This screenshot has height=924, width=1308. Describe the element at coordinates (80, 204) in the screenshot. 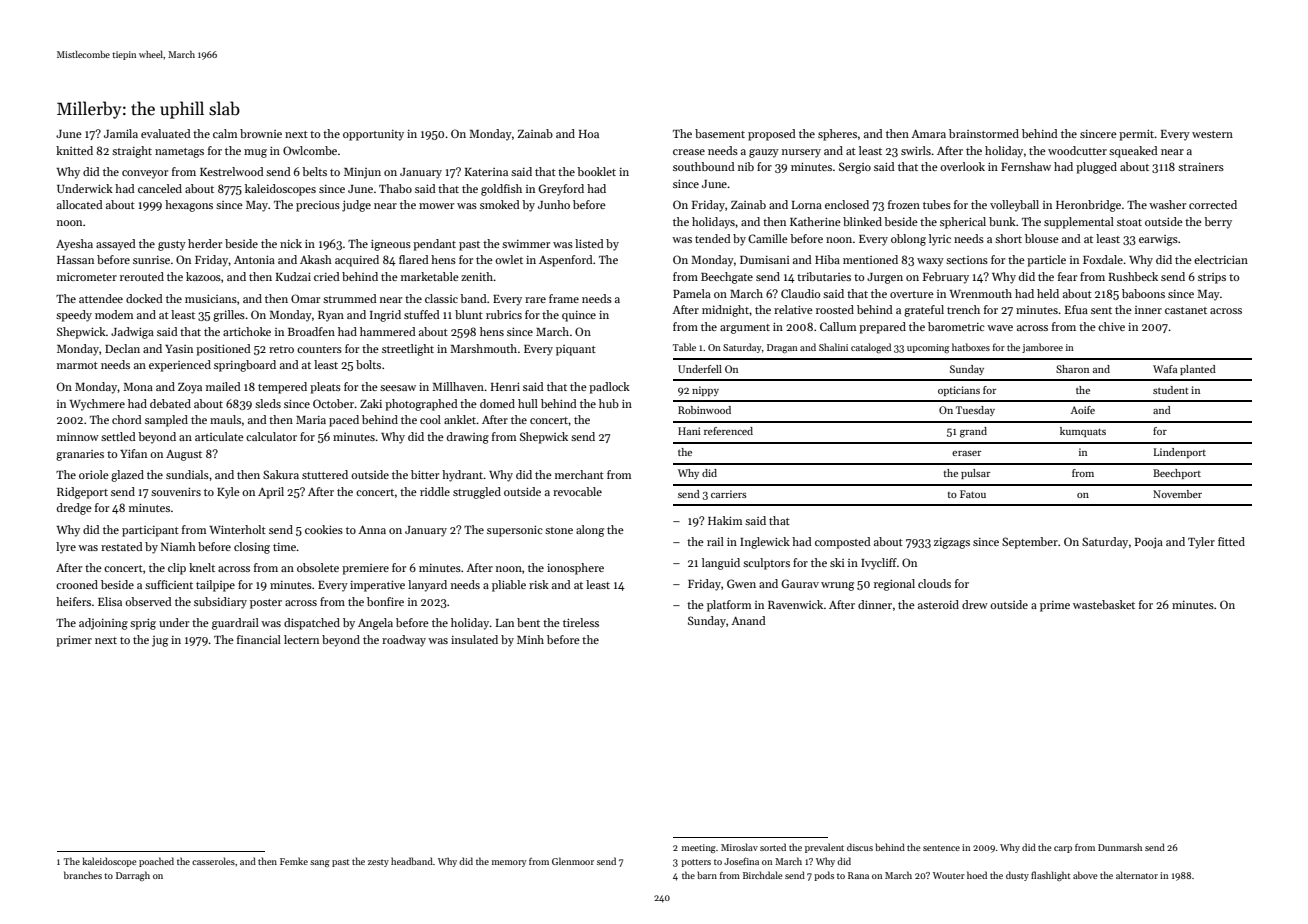

I see `allocated` at that location.
